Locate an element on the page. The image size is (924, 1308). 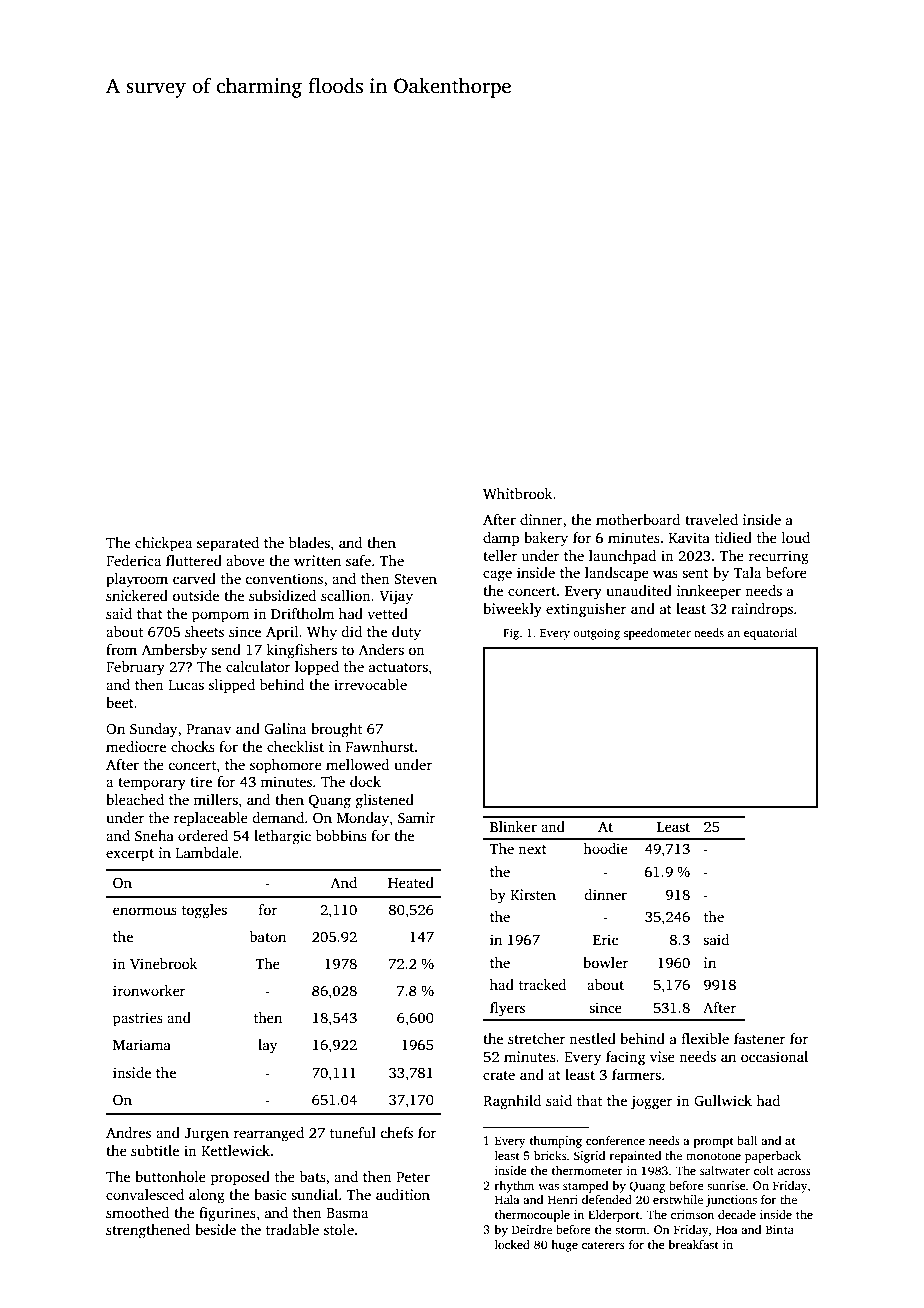
hoodie is located at coordinates (605, 848).
